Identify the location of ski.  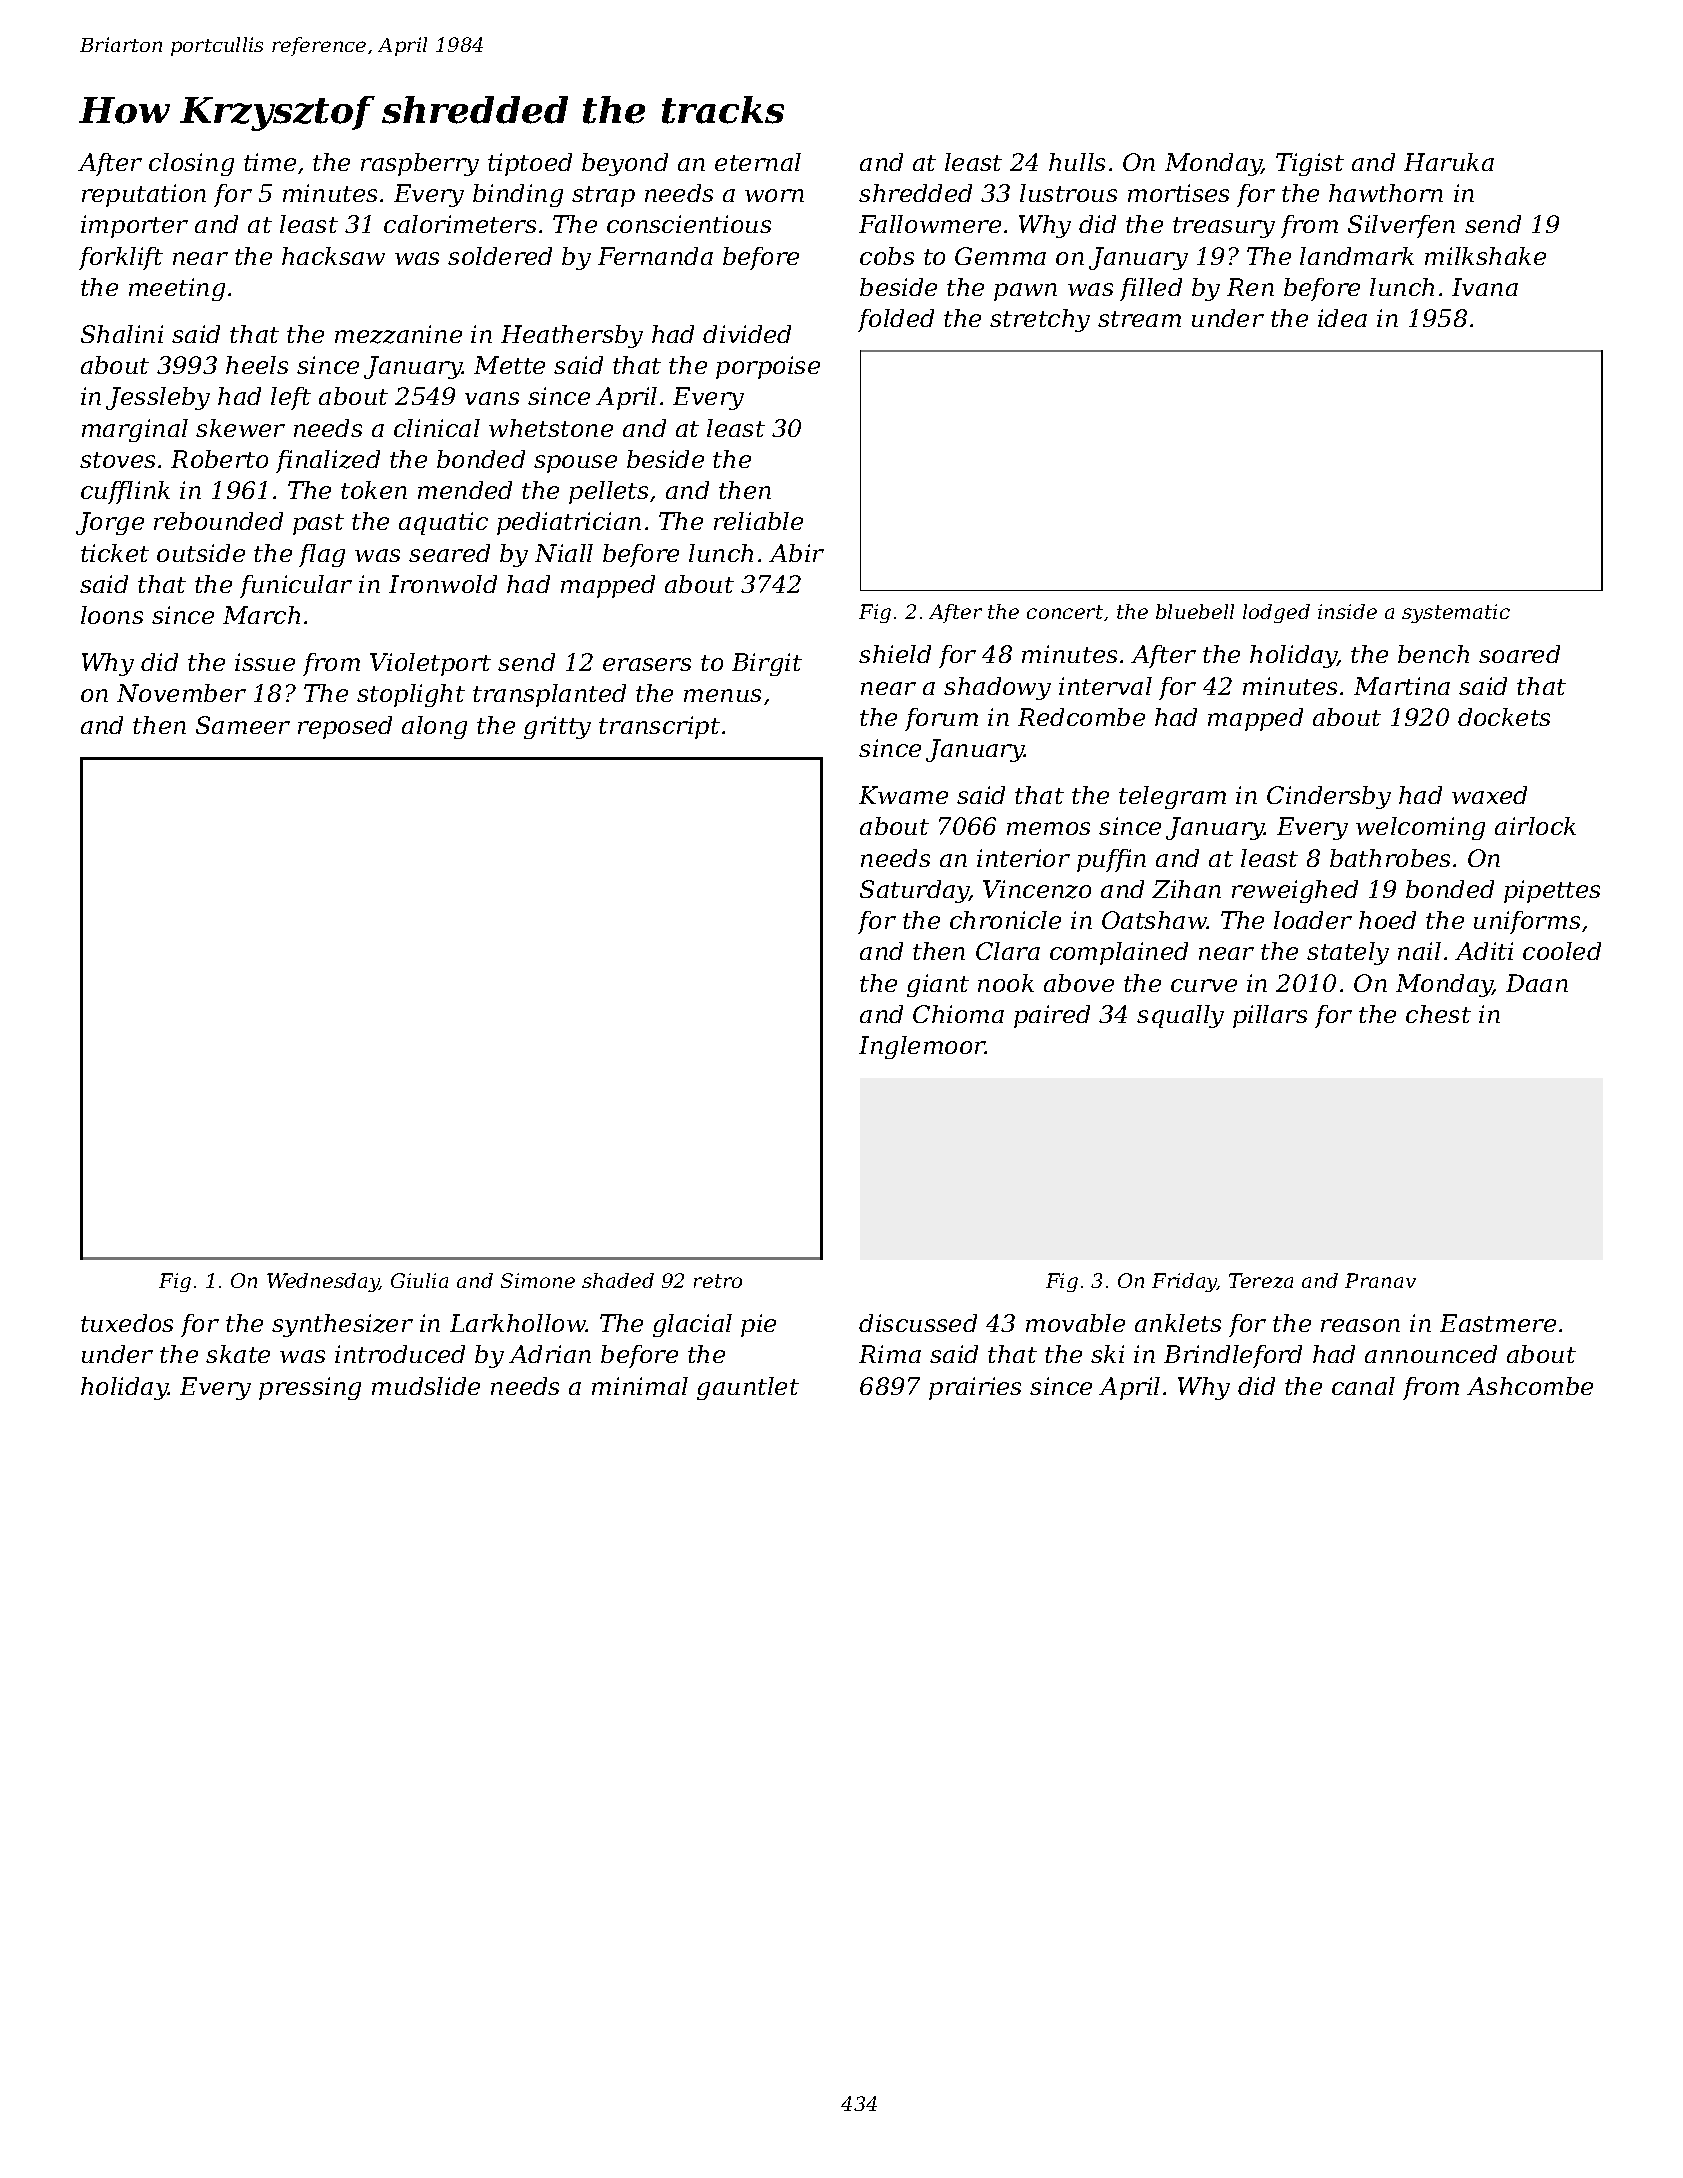
(1107, 1354).
